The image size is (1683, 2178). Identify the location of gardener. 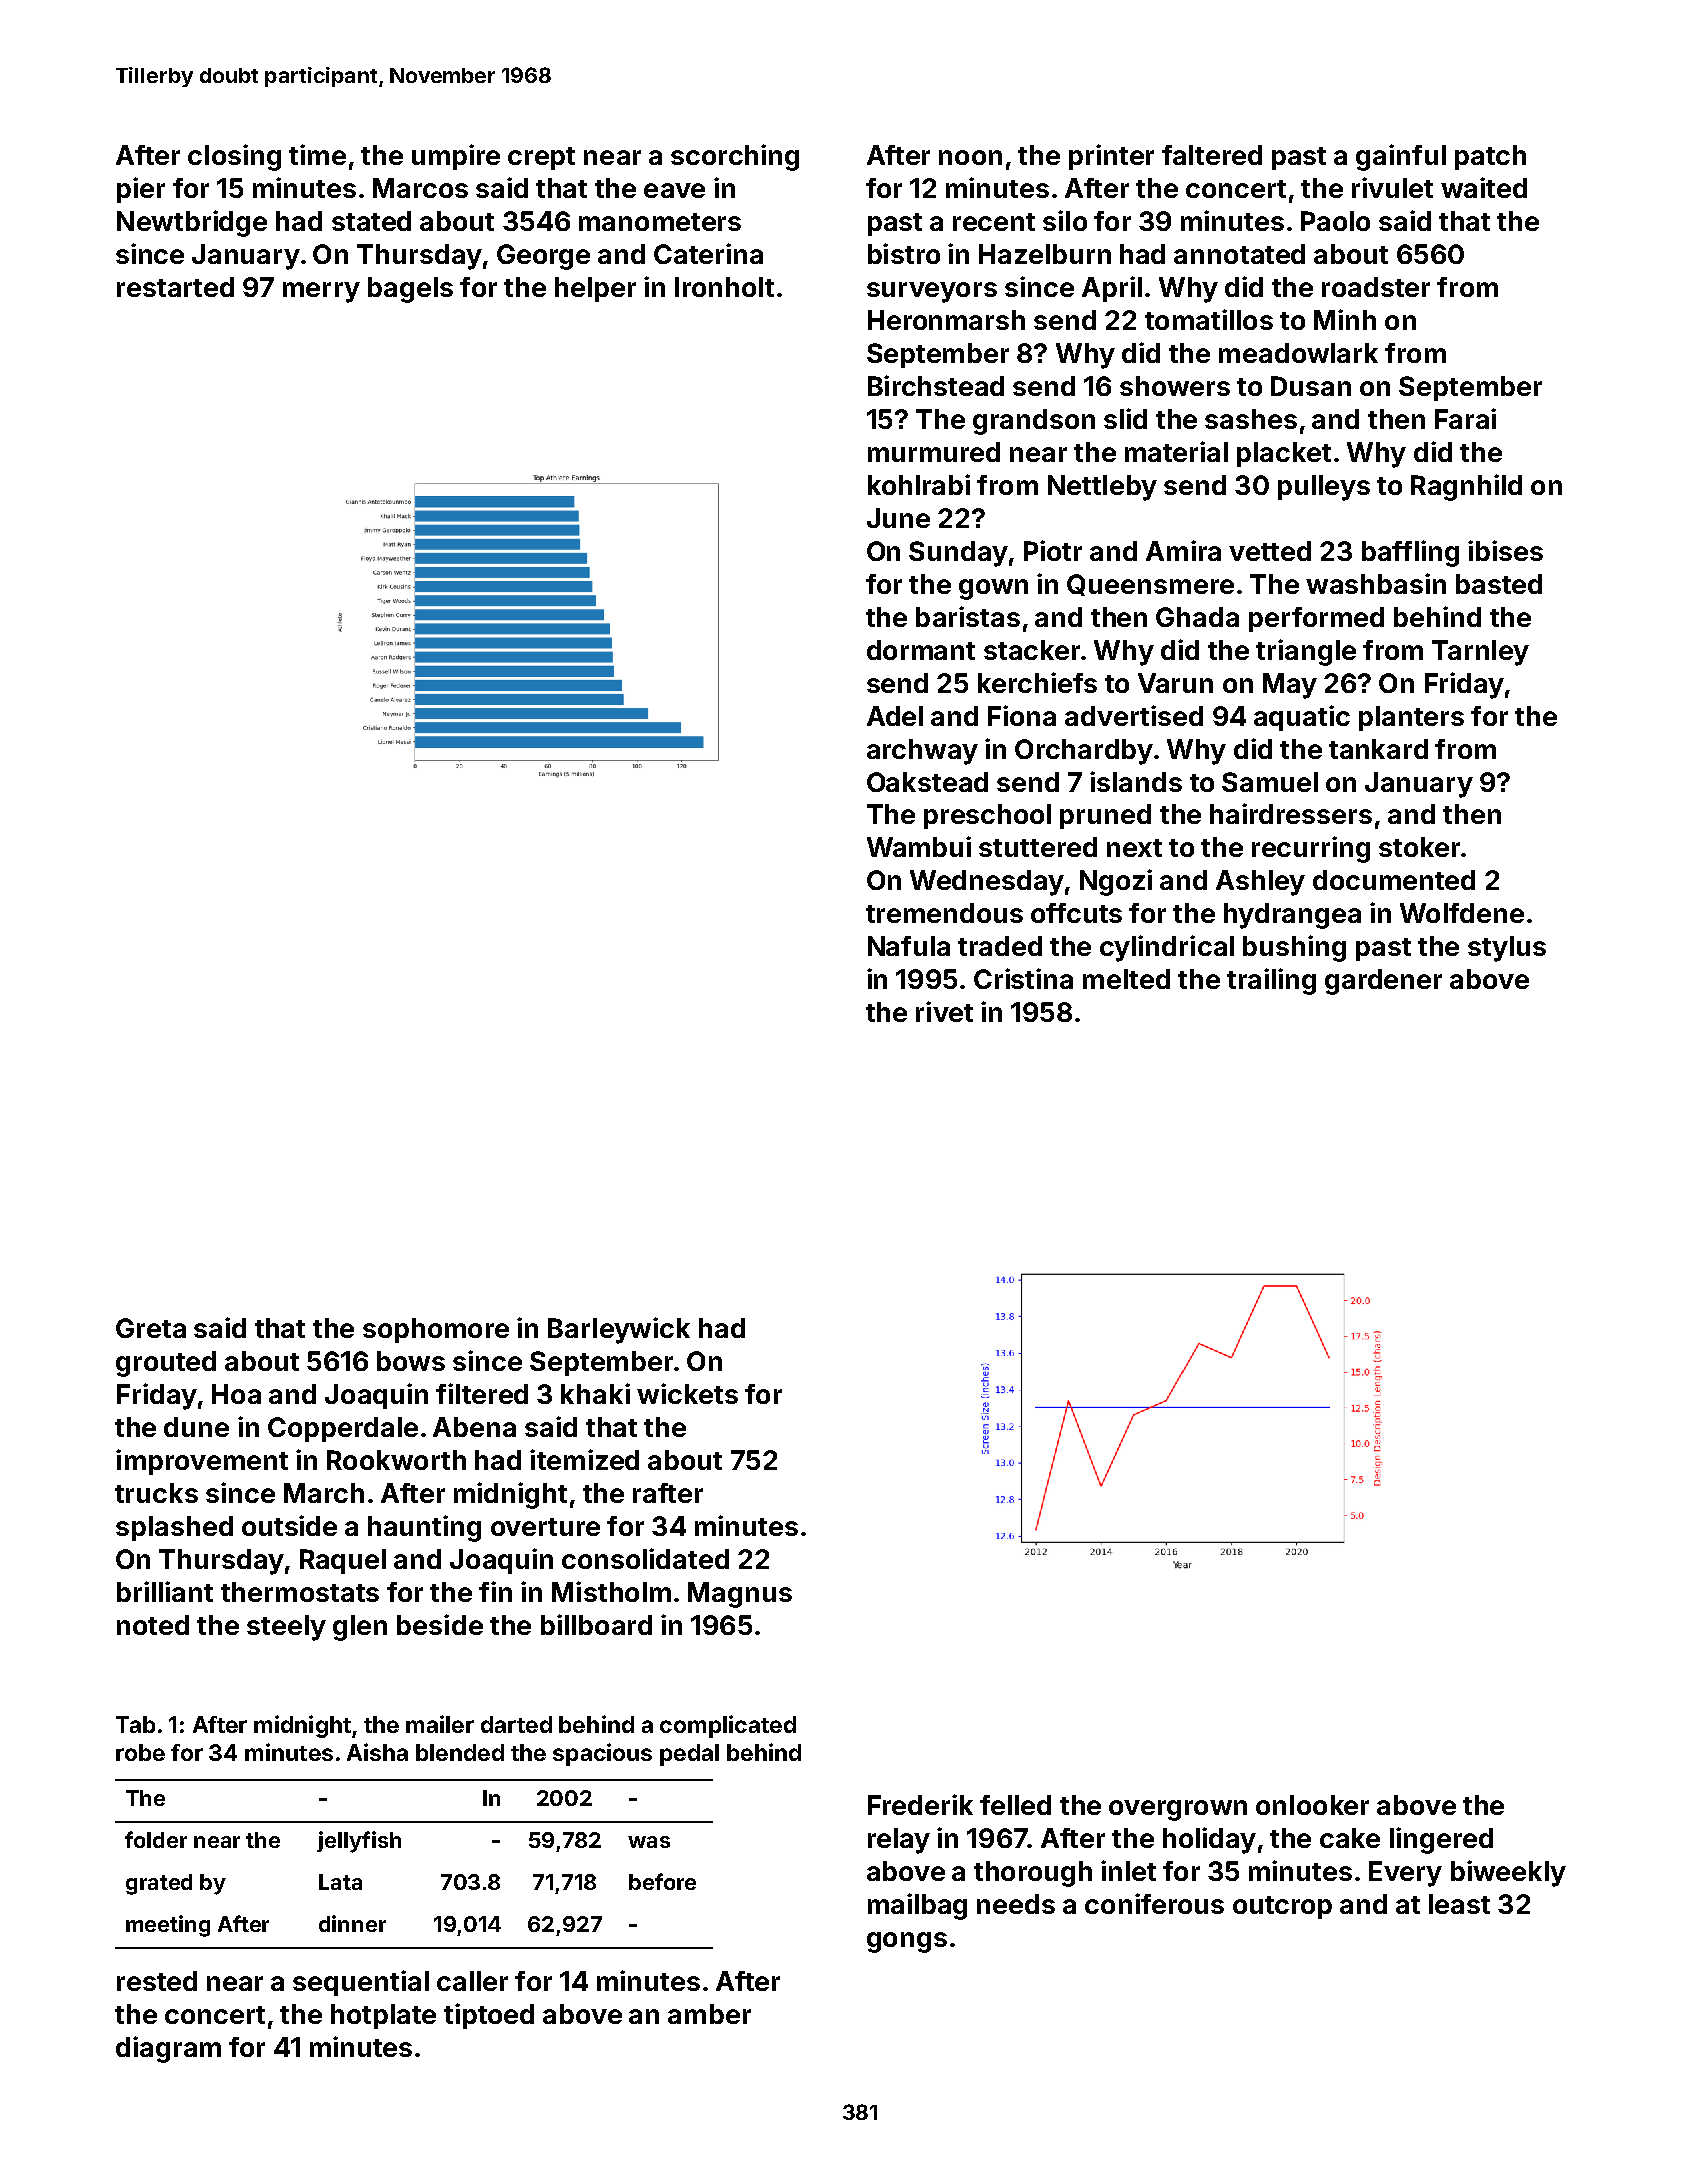
(1383, 982).
